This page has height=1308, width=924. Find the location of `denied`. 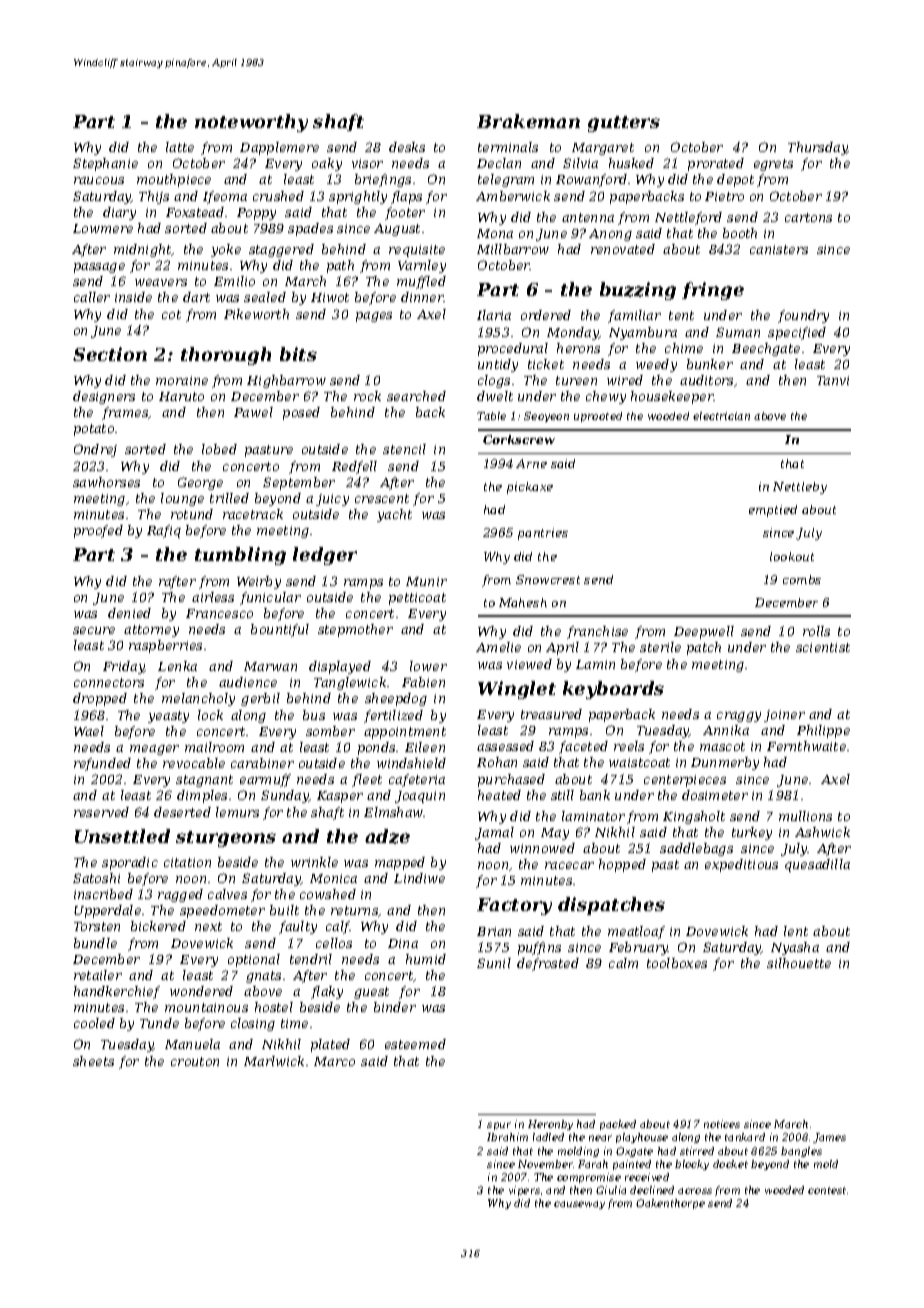

denied is located at coordinates (129, 613).
